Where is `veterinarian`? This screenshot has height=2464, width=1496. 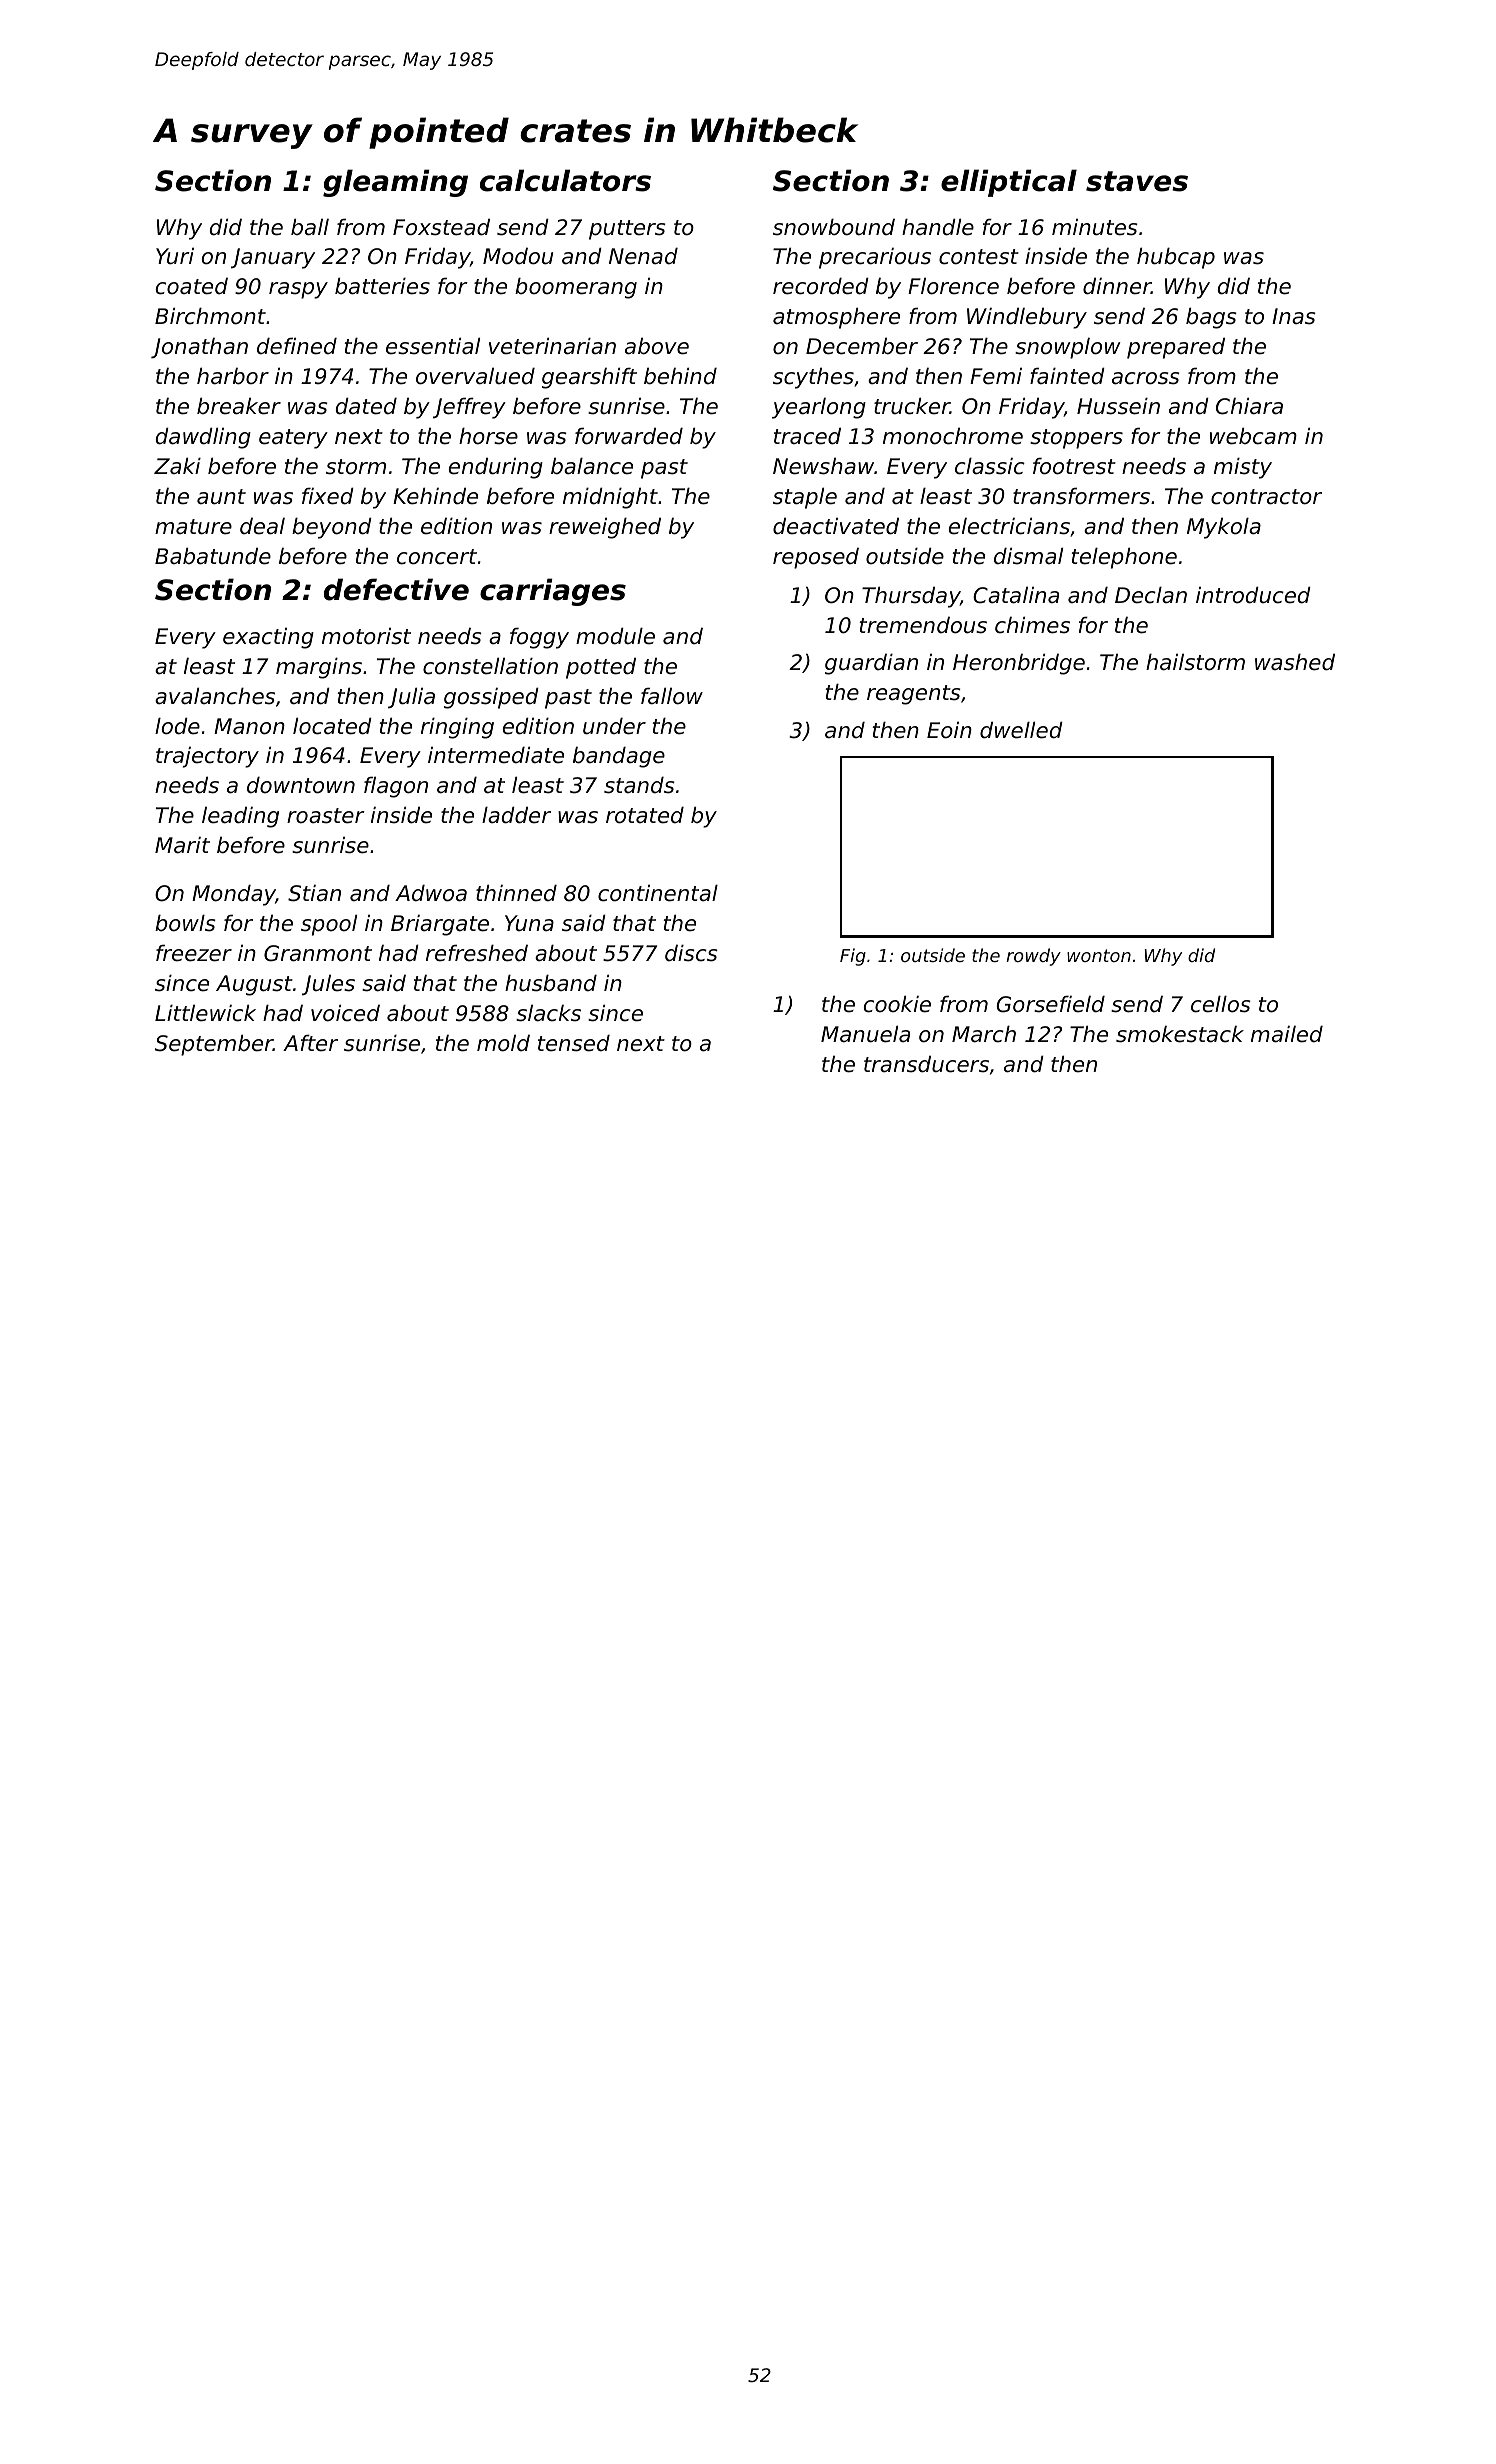
veterinarian is located at coordinates (552, 346).
